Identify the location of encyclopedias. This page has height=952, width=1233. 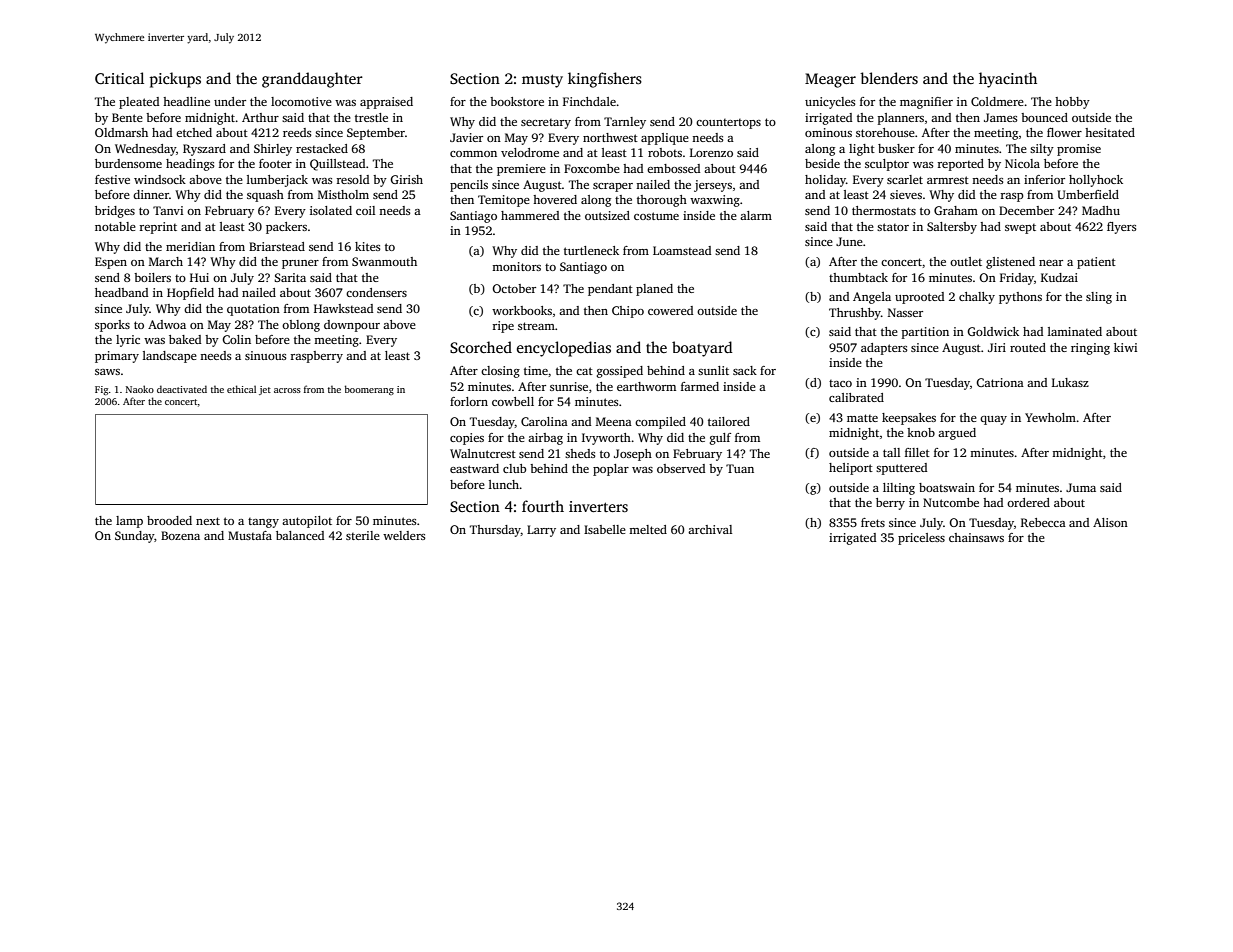
(564, 349).
